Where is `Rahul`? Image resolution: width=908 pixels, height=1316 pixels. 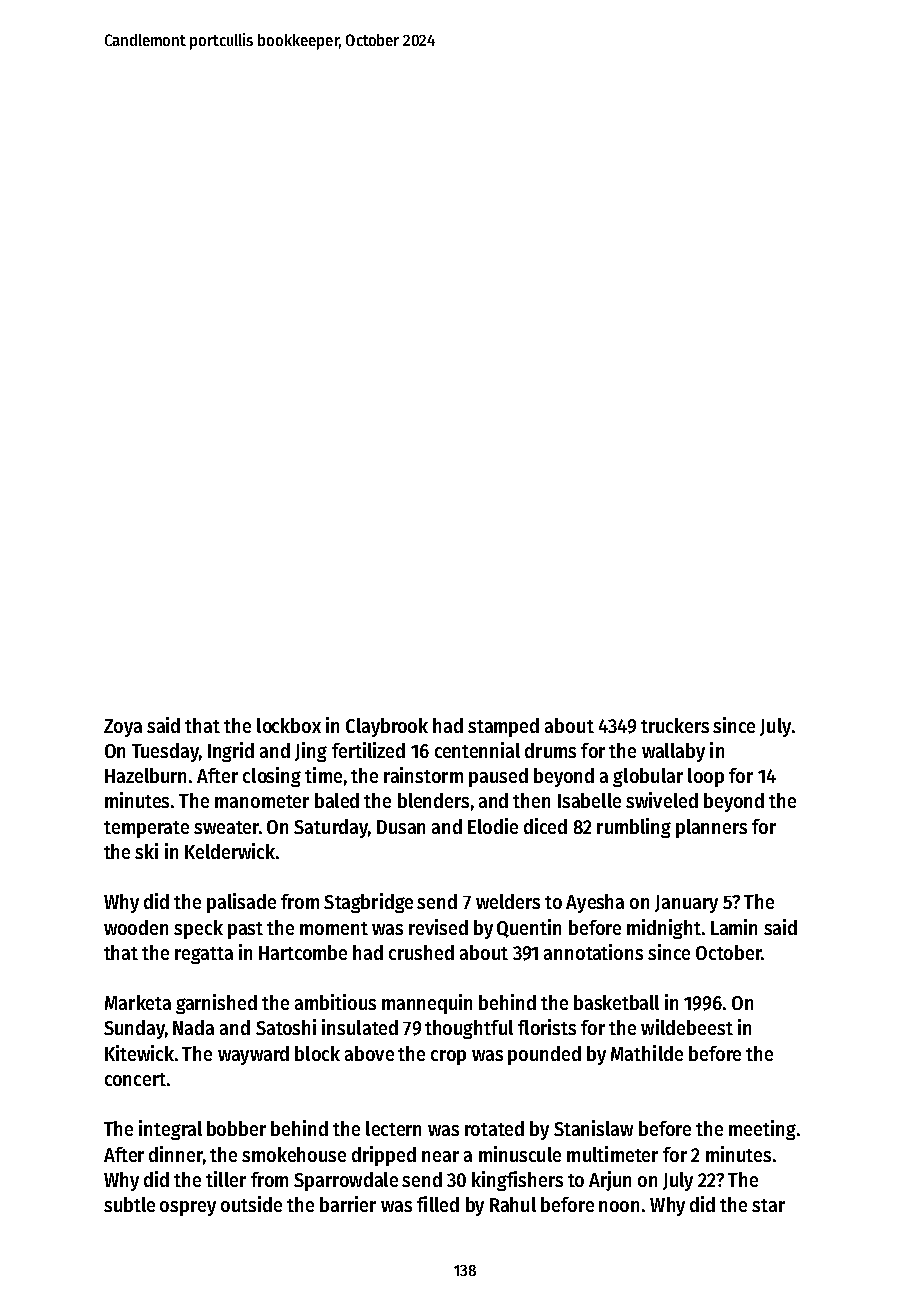 Rahul is located at coordinates (513, 1204).
